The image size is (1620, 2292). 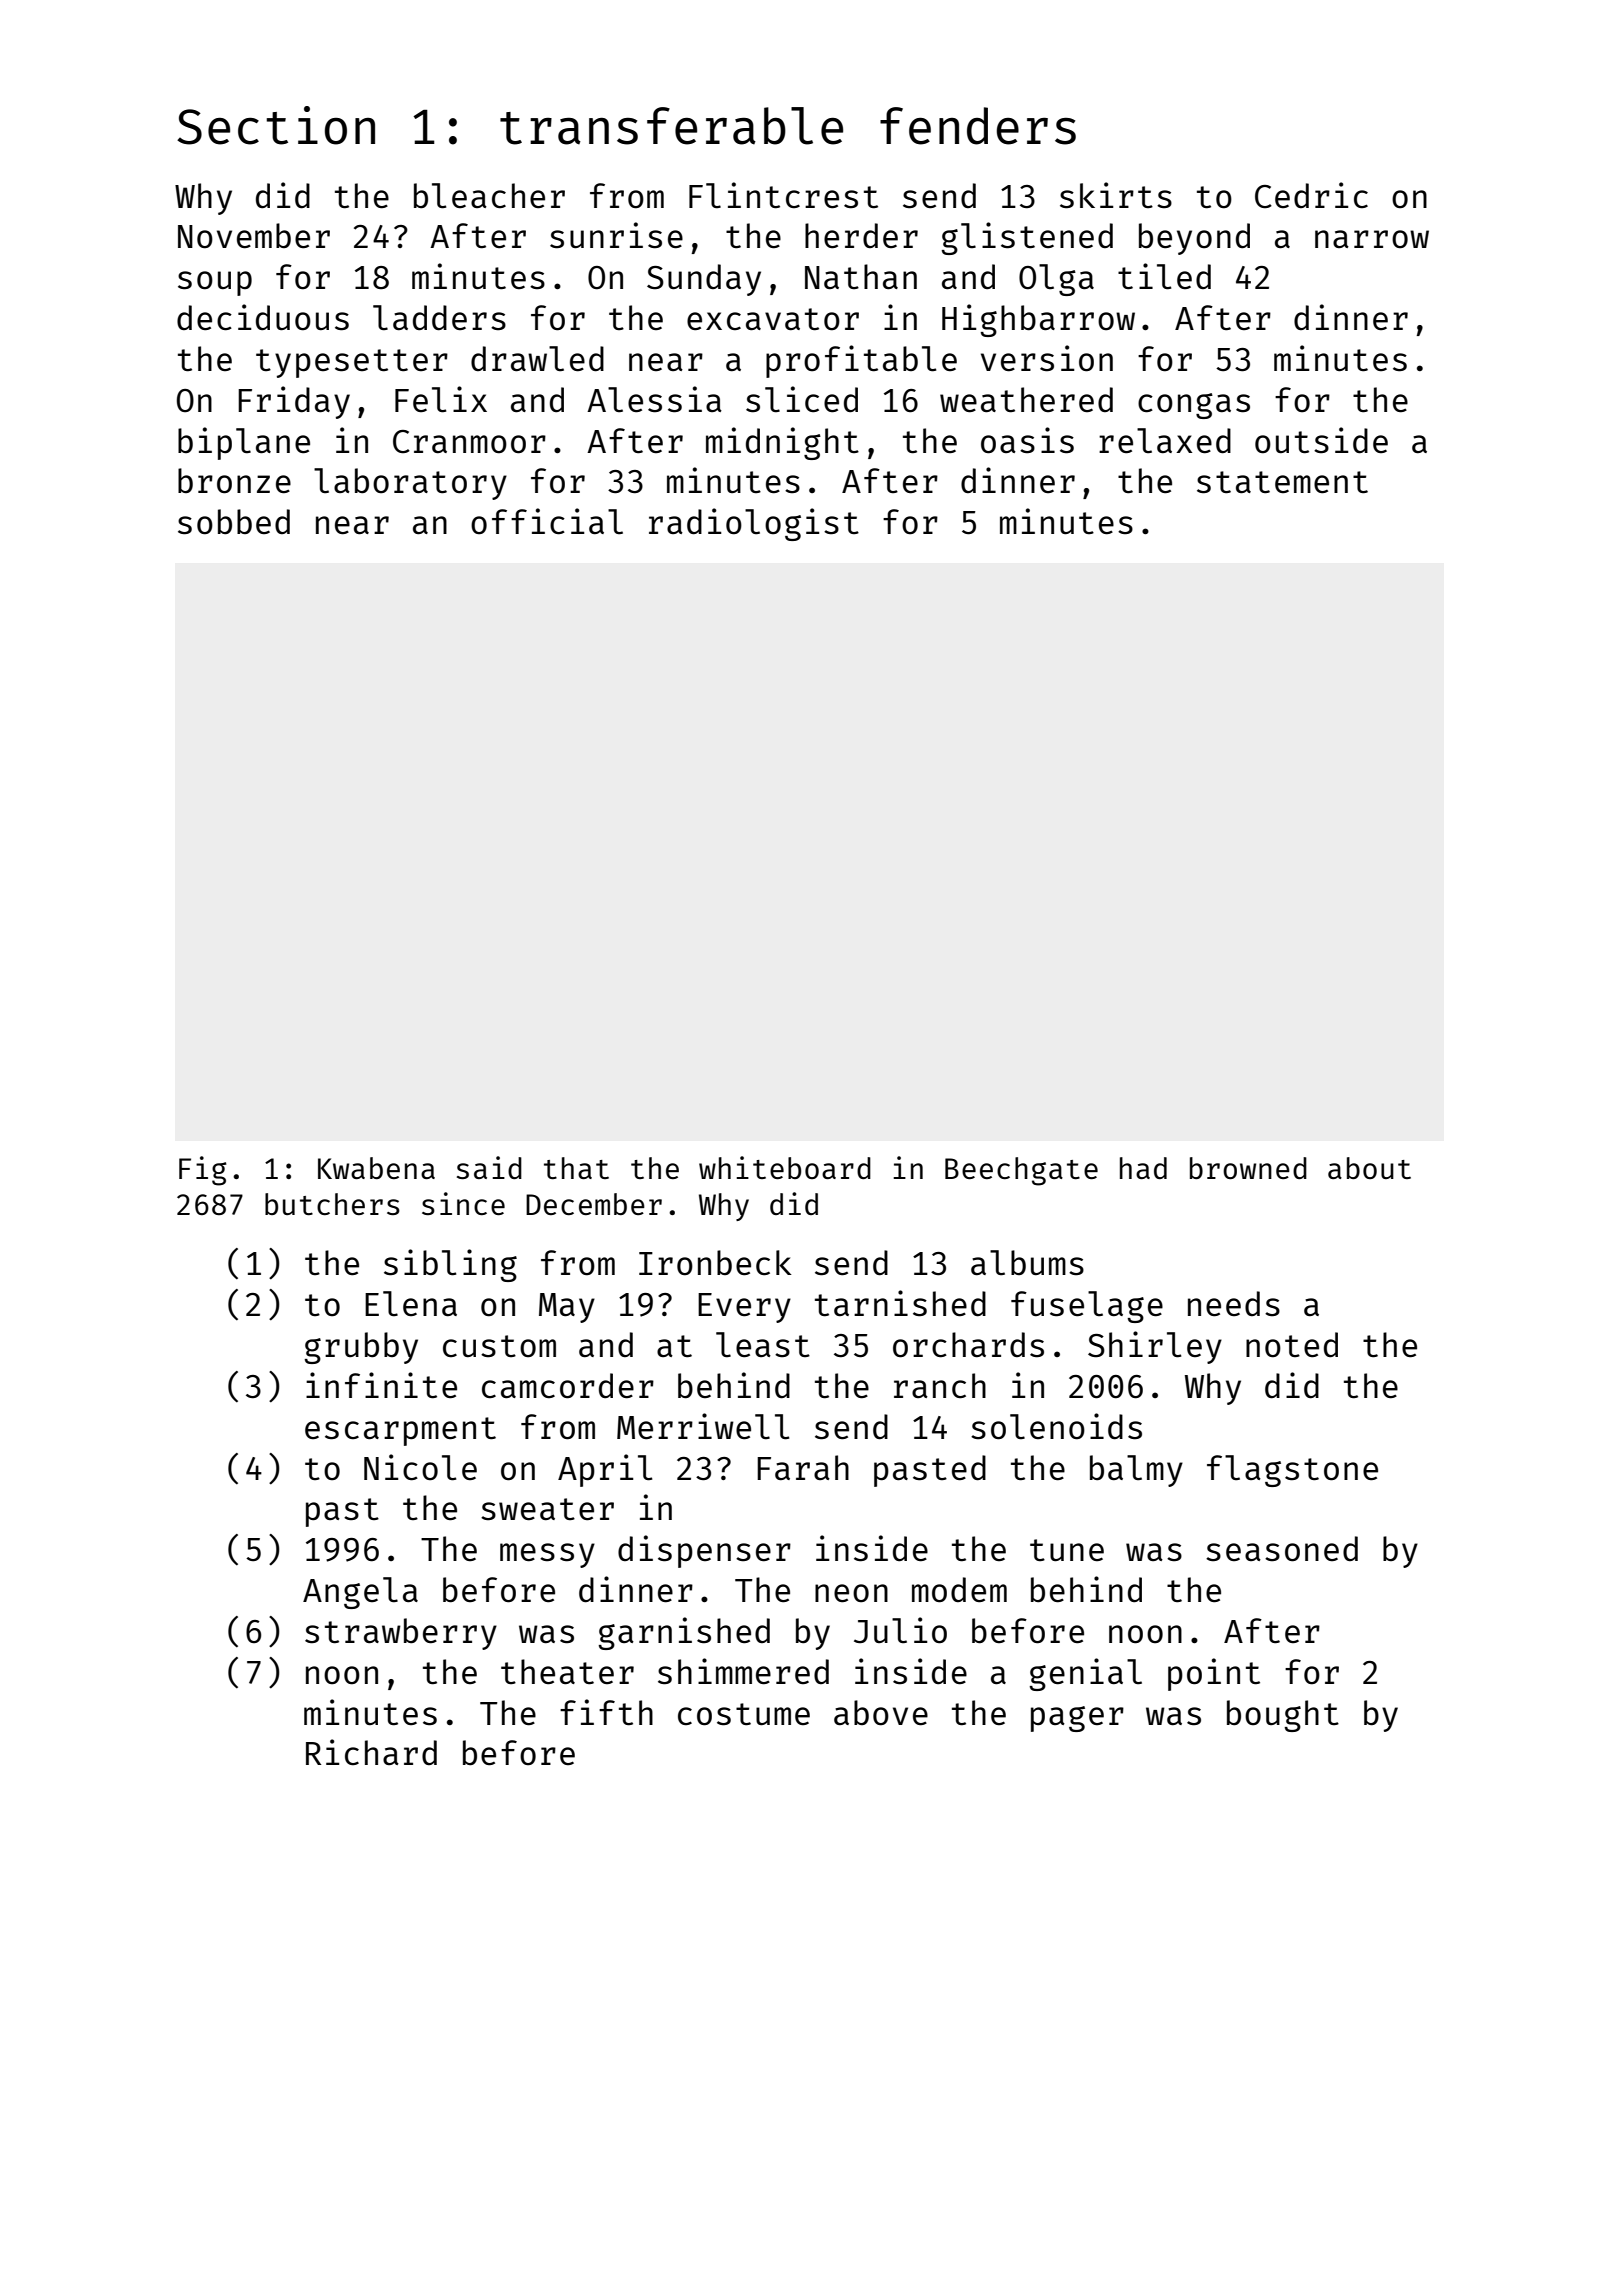 I want to click on Cedric, so click(x=1311, y=195).
